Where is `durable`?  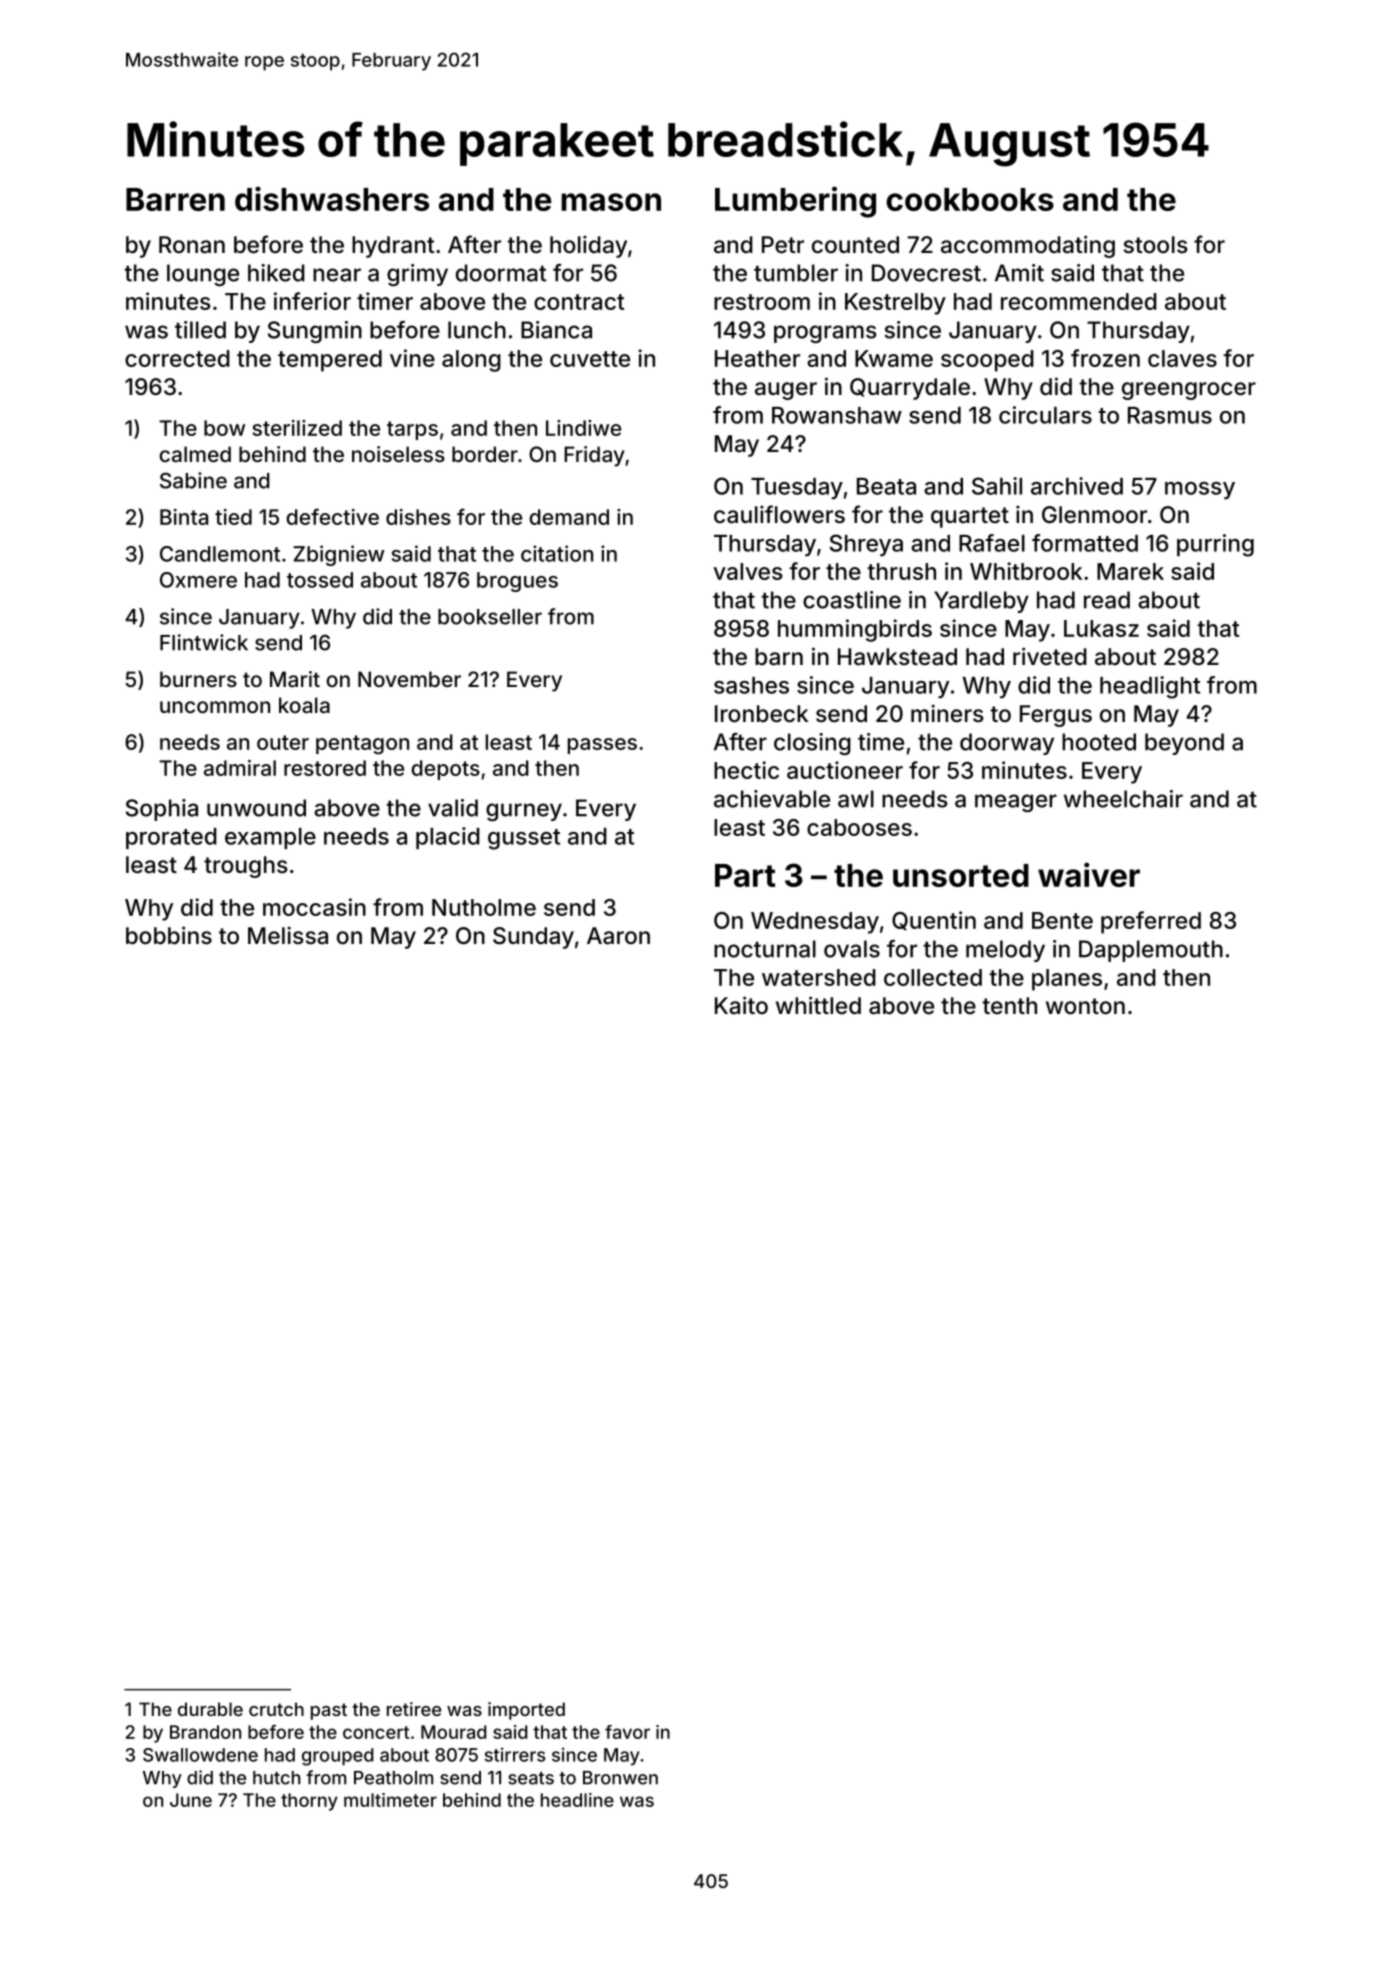
durable is located at coordinates (210, 1709).
